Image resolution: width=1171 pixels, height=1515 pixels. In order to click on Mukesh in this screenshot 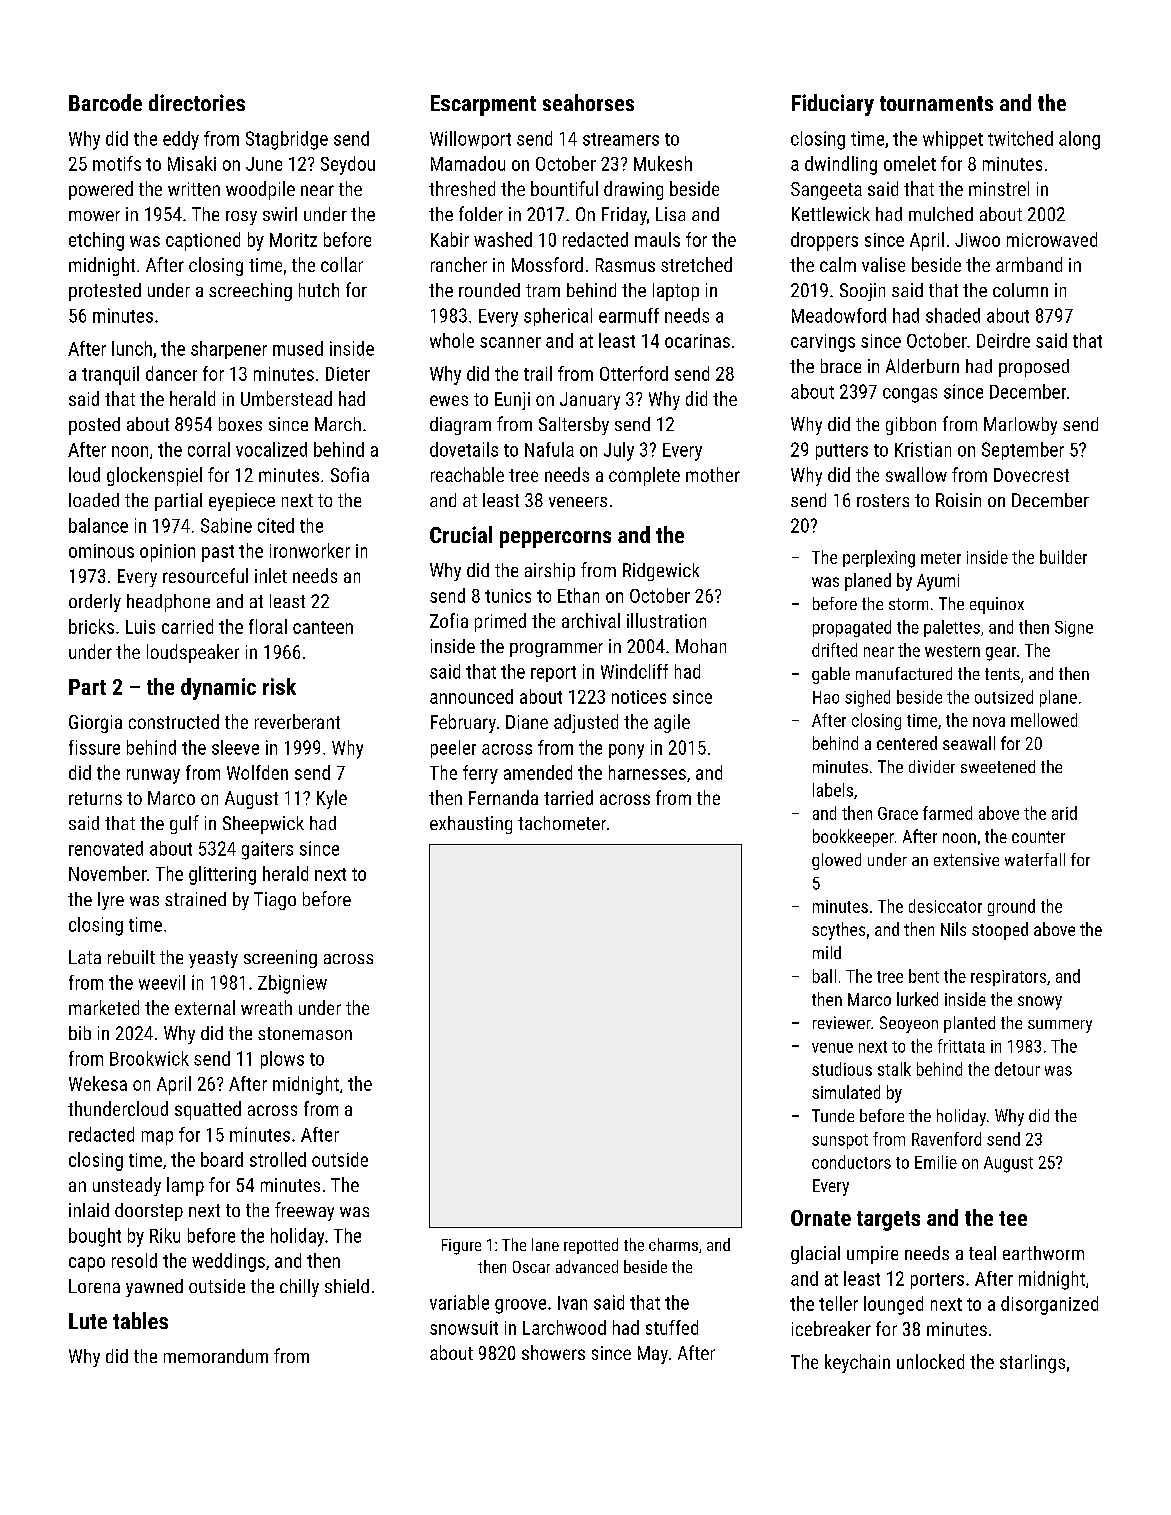, I will do `click(663, 163)`.
